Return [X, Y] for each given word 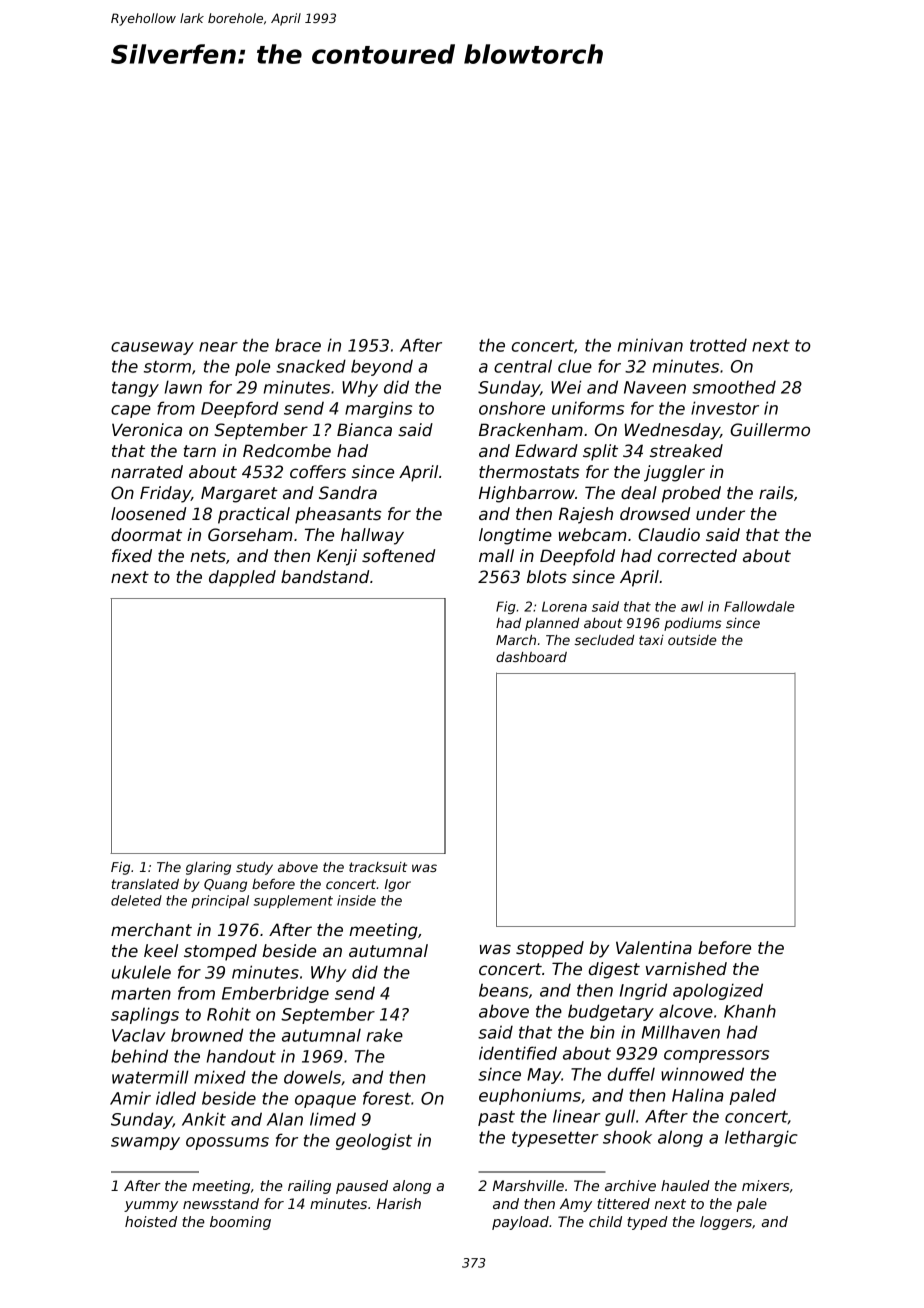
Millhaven [681, 1032]
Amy [576, 1205]
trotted [718, 345]
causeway [152, 348]
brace [298, 345]
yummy [151, 1206]
